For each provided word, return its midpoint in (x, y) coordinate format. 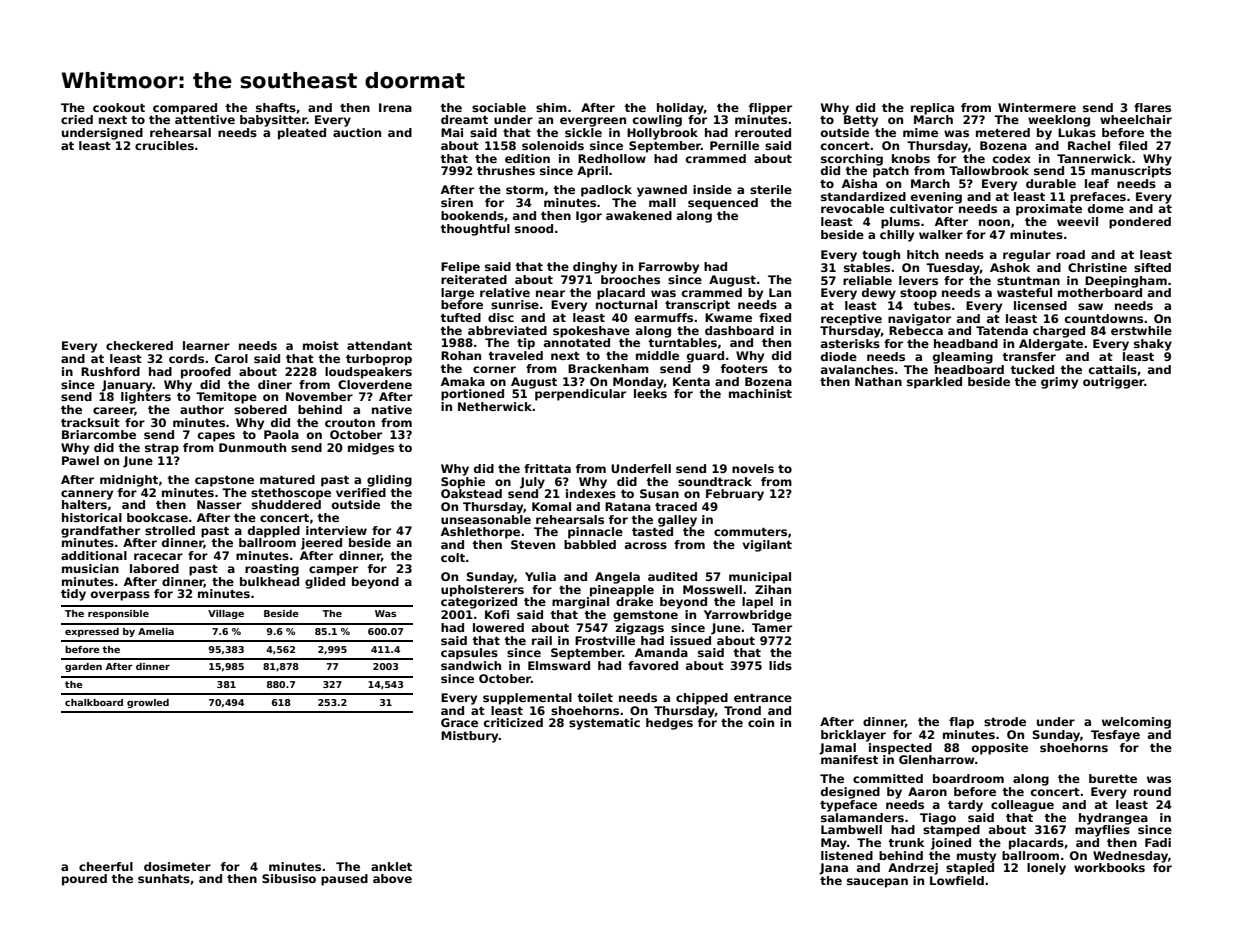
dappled (274, 532)
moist (321, 345)
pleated (302, 134)
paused (344, 880)
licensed (1040, 305)
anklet (391, 866)
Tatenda (1002, 330)
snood (534, 228)
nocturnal (626, 304)
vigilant (767, 546)
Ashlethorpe (480, 533)
